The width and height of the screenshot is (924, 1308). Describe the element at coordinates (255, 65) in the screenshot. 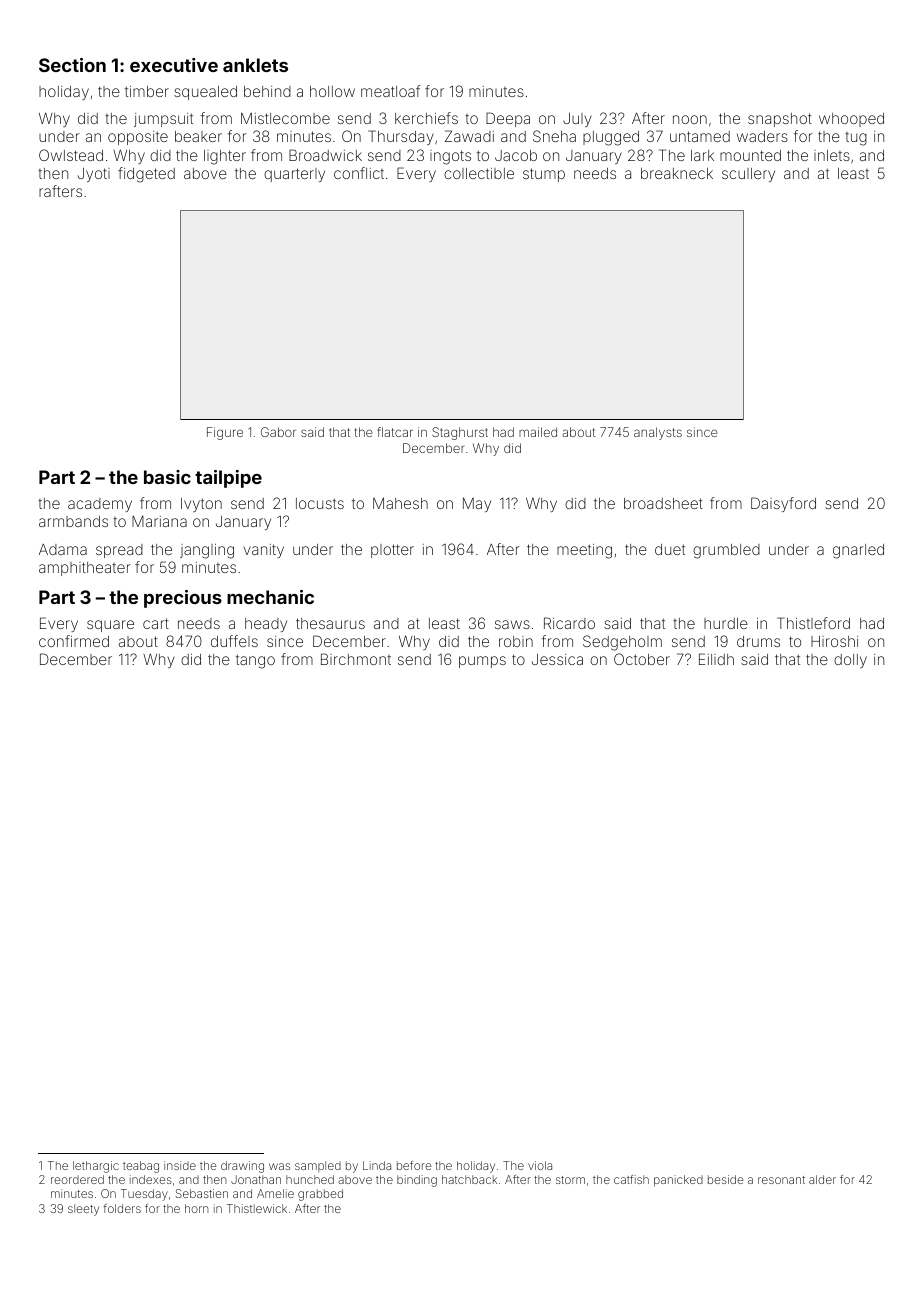

I see `anklets` at that location.
